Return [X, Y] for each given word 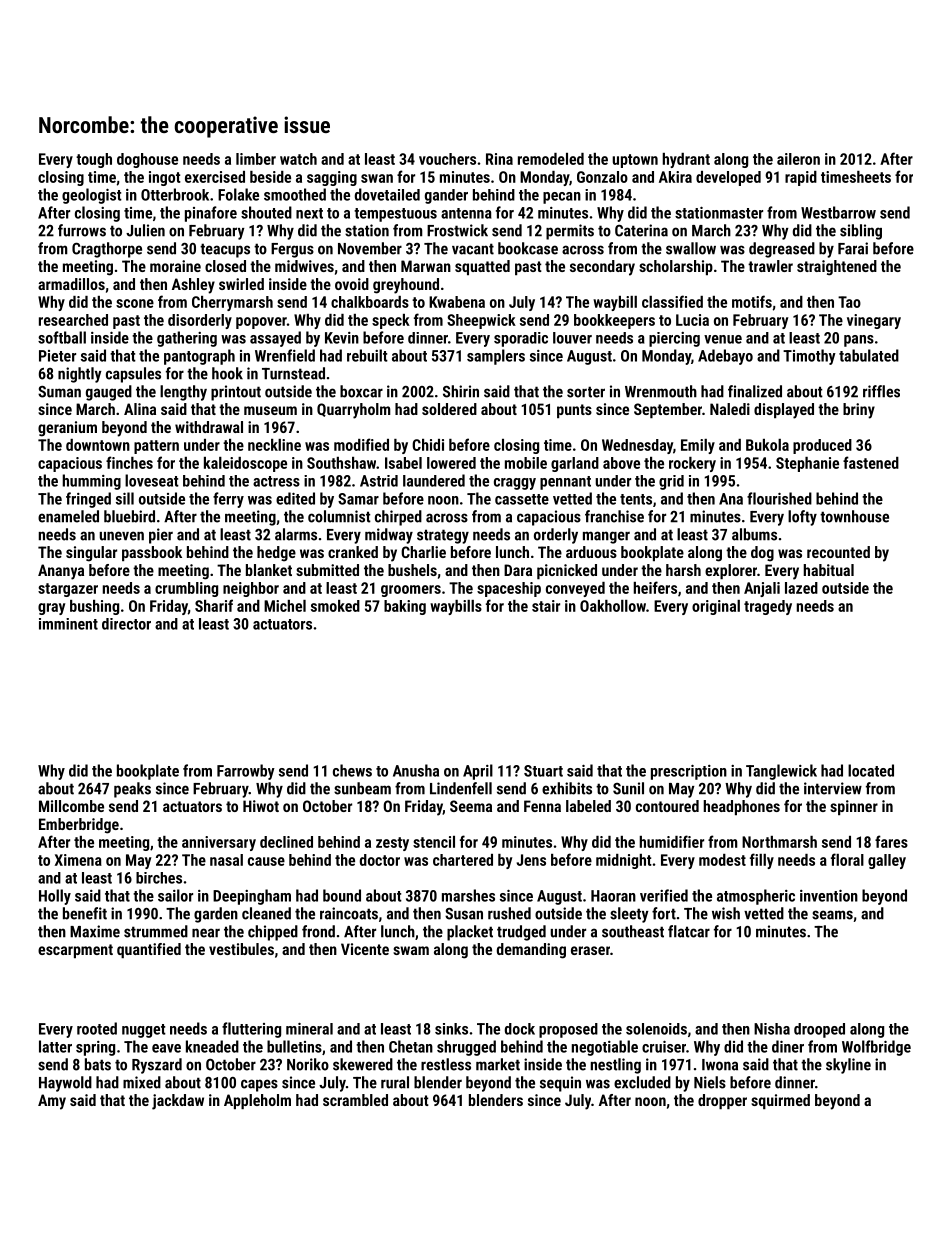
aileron [798, 159]
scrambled [355, 1100]
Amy [52, 1102]
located [871, 770]
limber [256, 159]
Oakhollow [613, 606]
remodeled [551, 159]
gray [51, 609]
